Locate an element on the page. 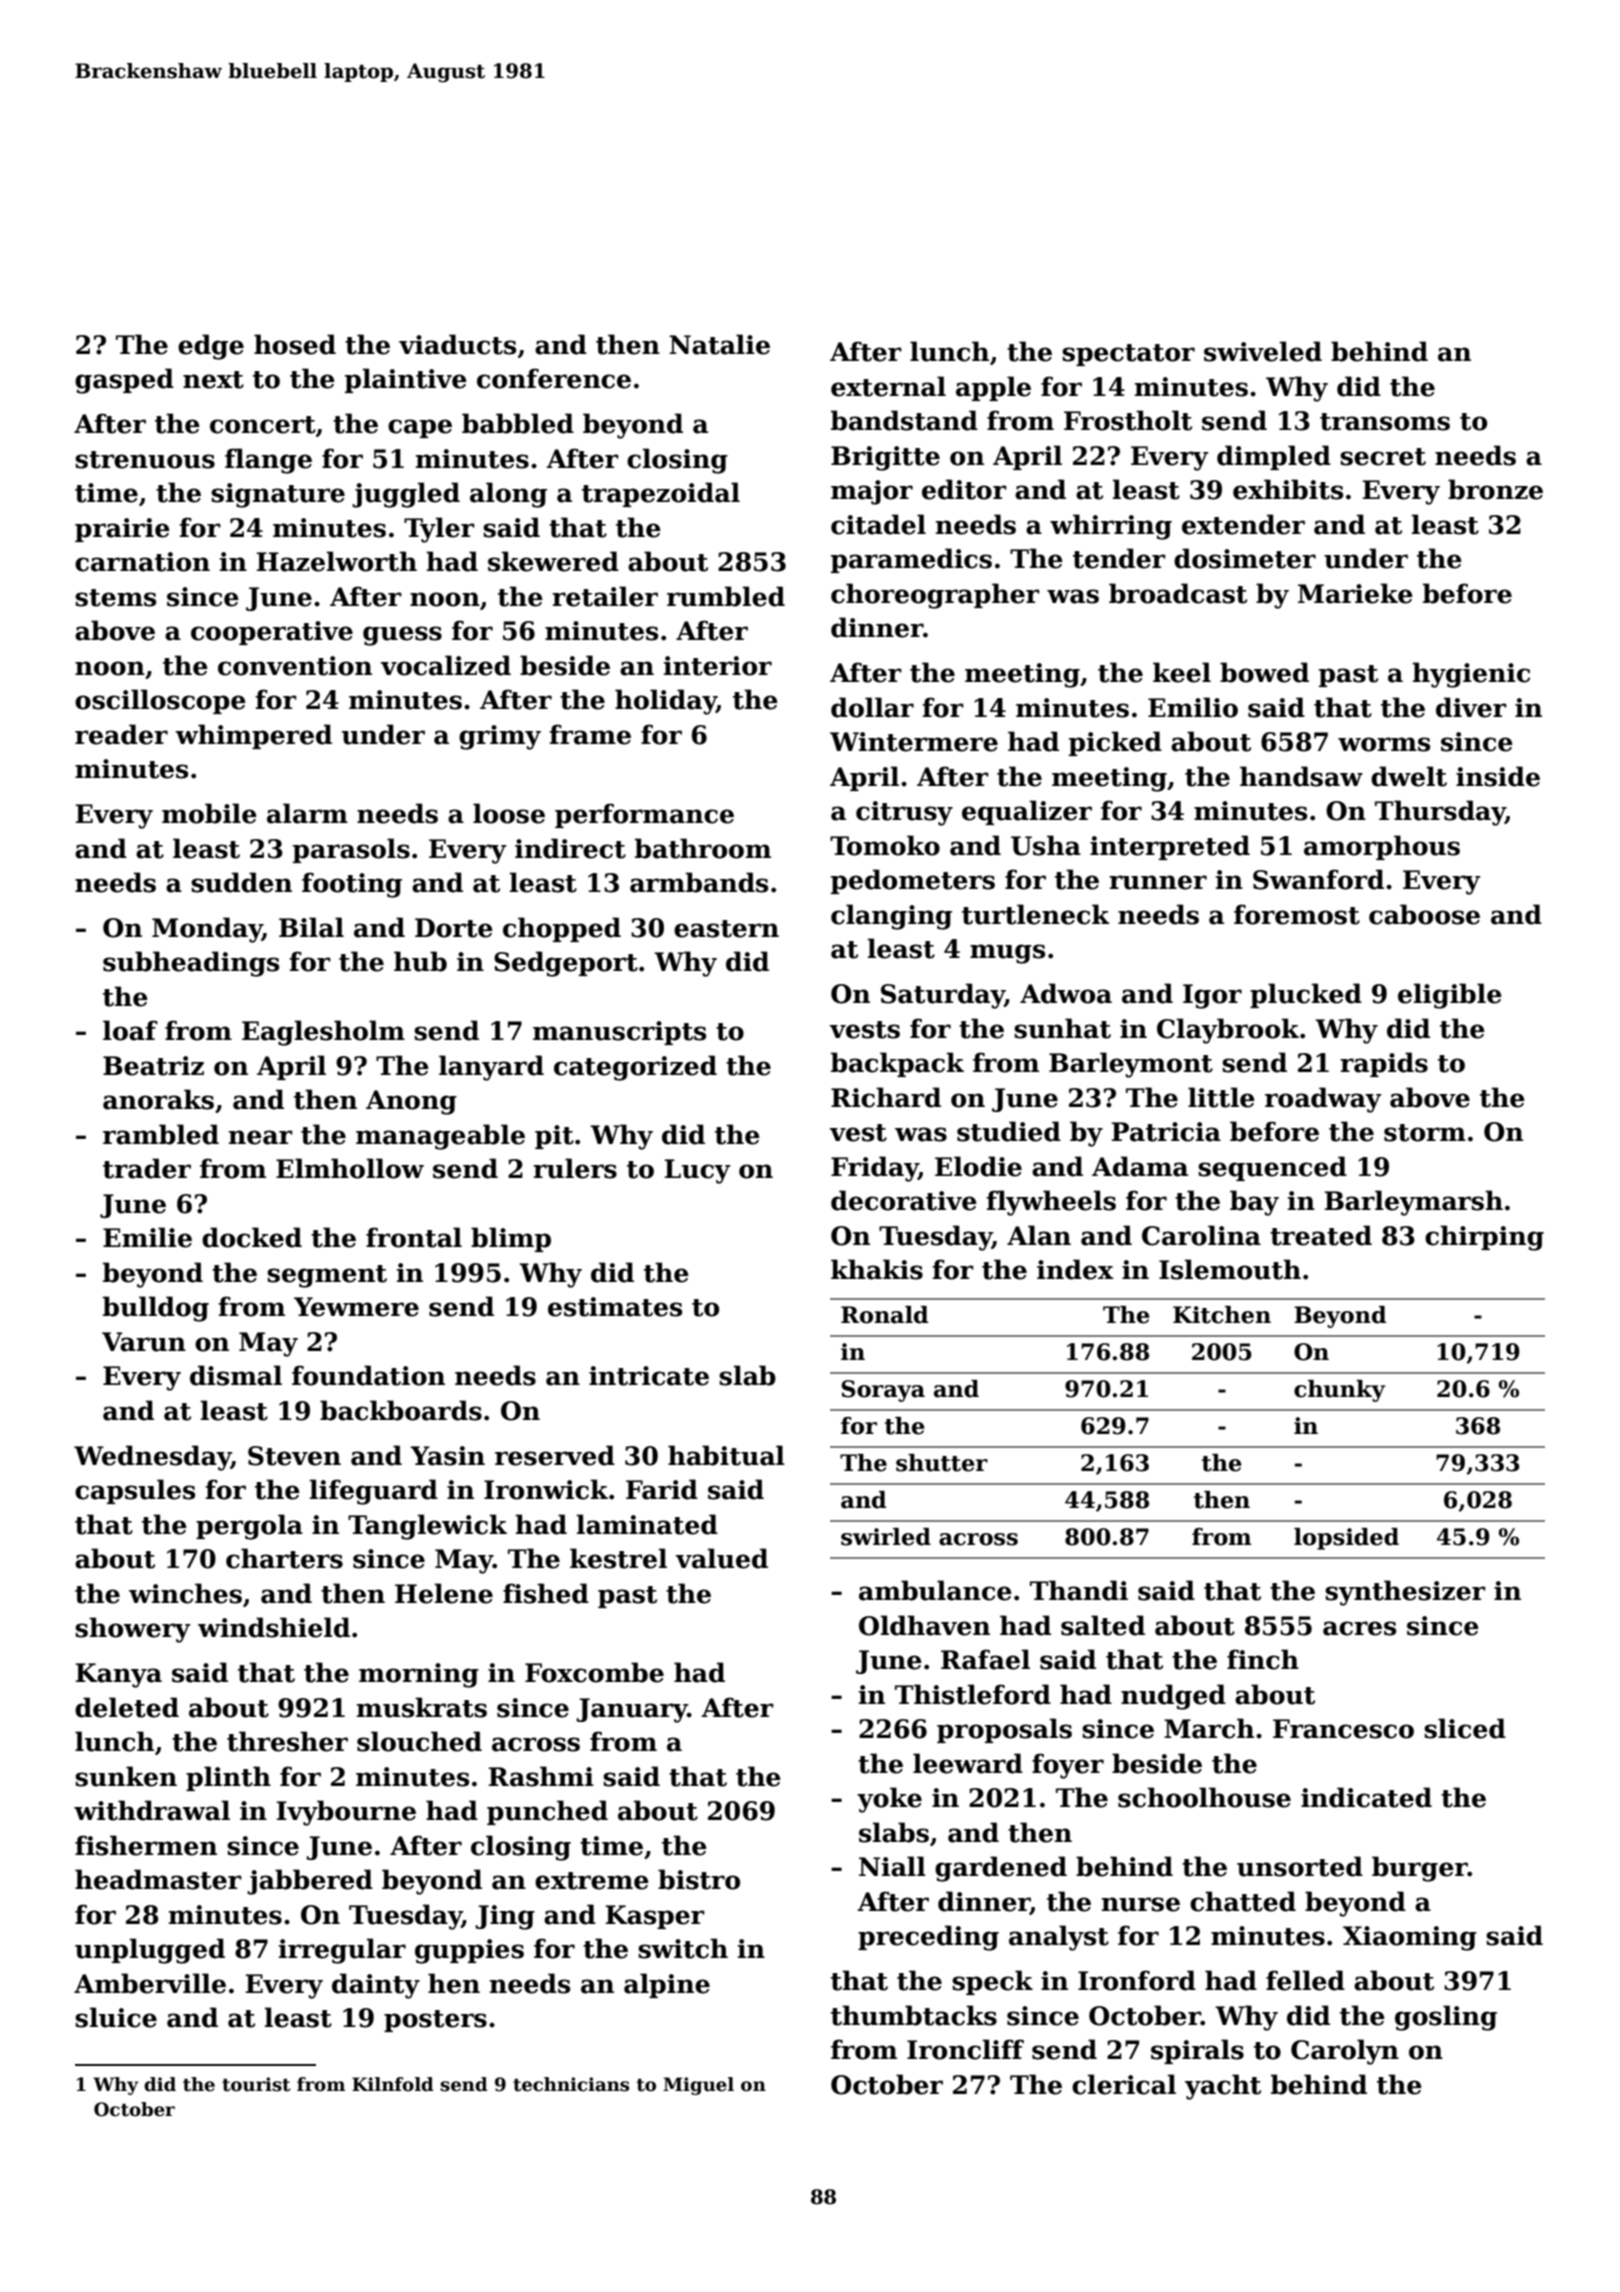 The width and height of the image is (1620, 2292). whirring is located at coordinates (1111, 527).
